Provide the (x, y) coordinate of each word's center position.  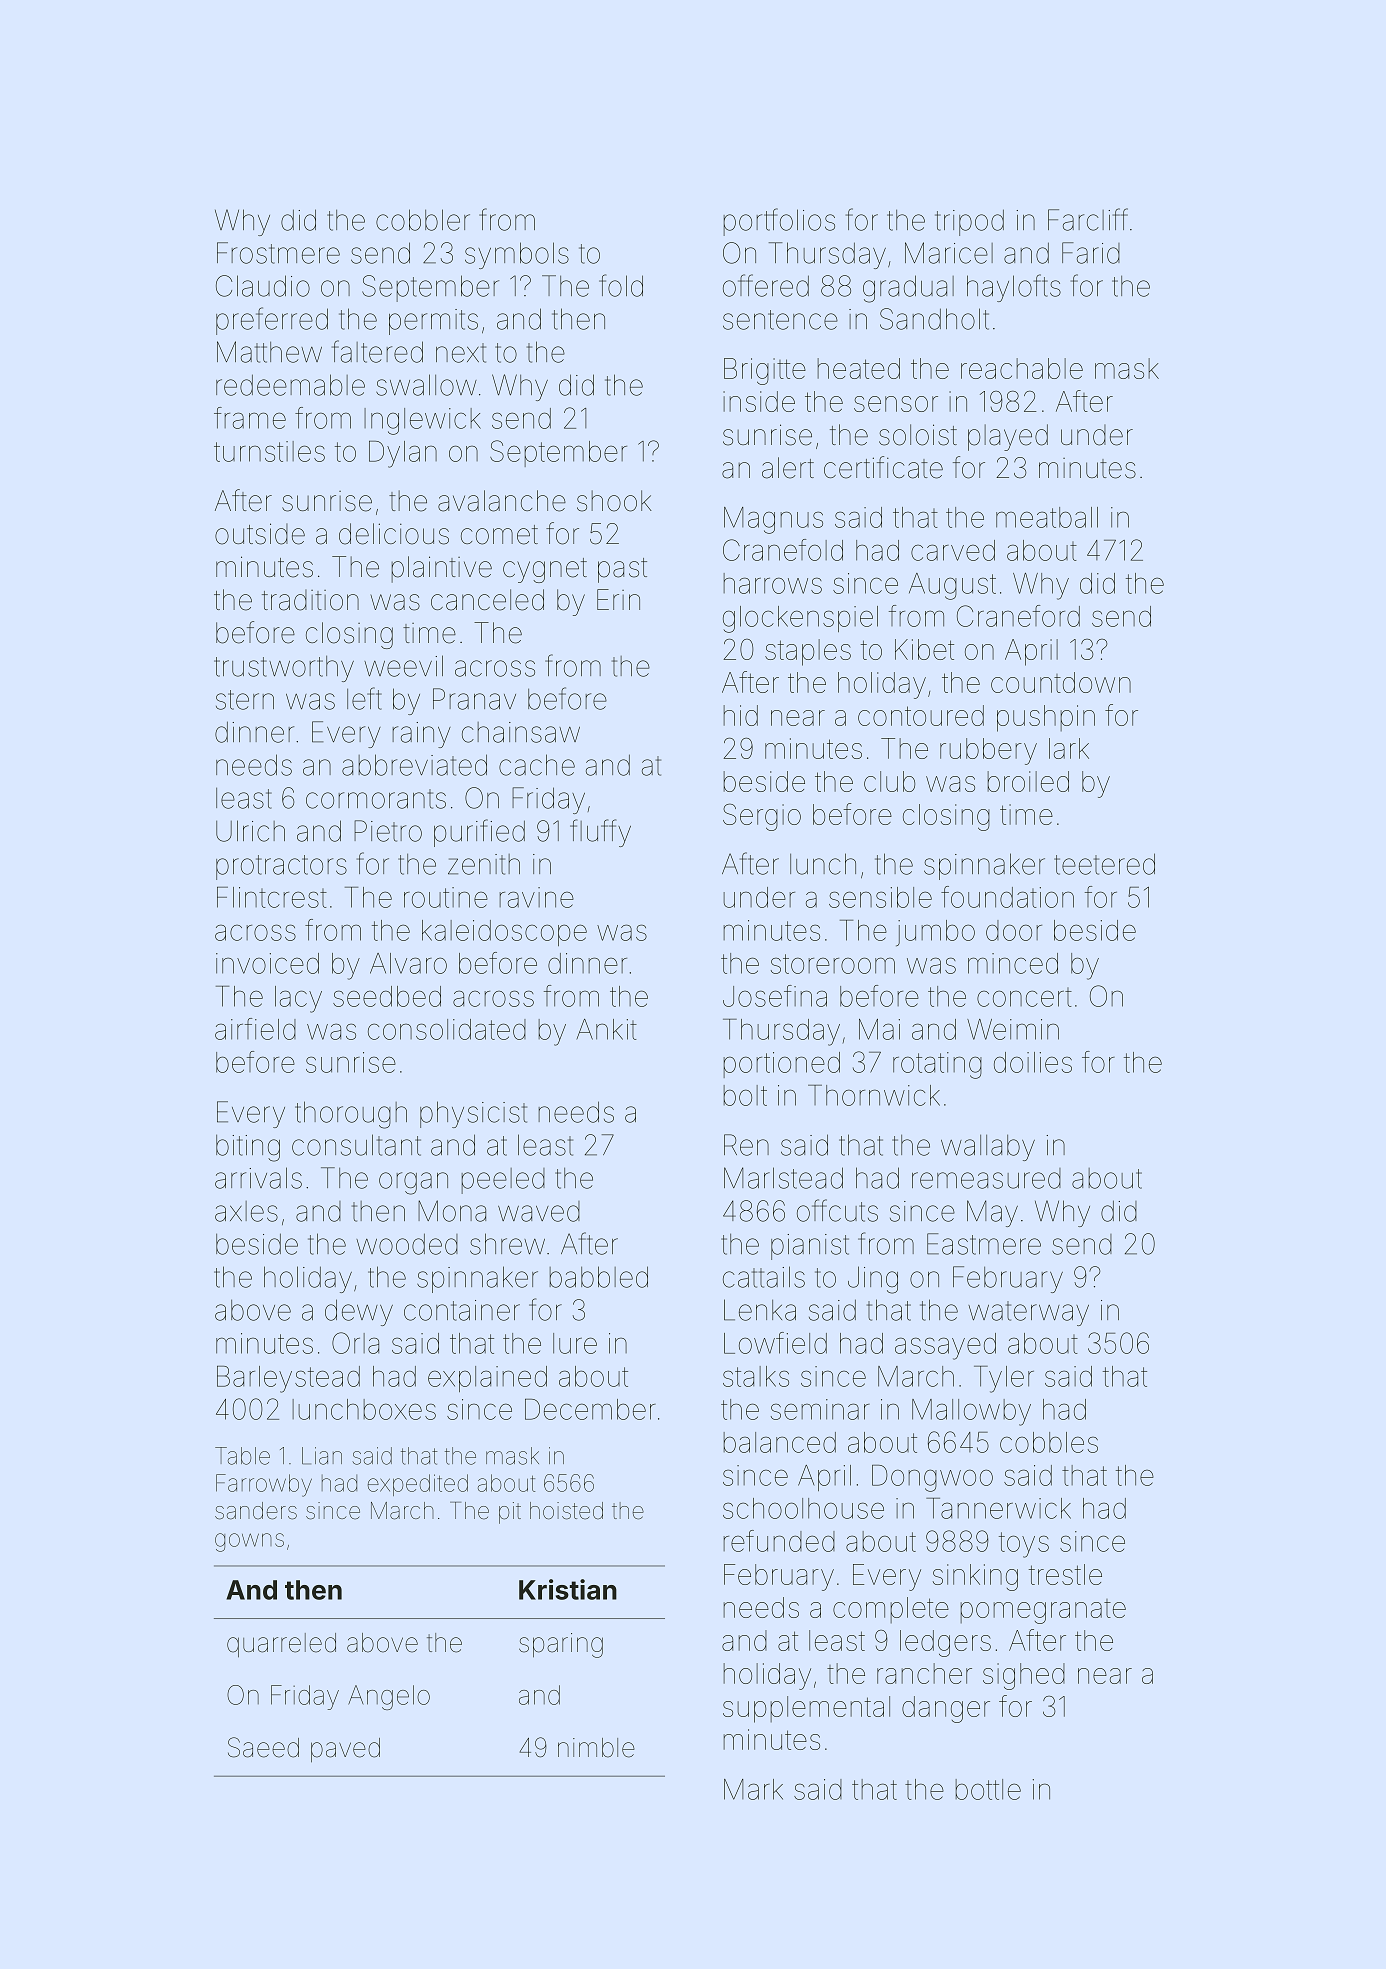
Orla (355, 1343)
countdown (1061, 682)
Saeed (263, 1747)
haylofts (1014, 288)
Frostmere (278, 253)
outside (260, 534)
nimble (596, 1748)
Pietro (388, 831)
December (590, 1409)
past (622, 570)
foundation (1007, 897)
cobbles (1049, 1442)
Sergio (762, 817)
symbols (517, 255)
